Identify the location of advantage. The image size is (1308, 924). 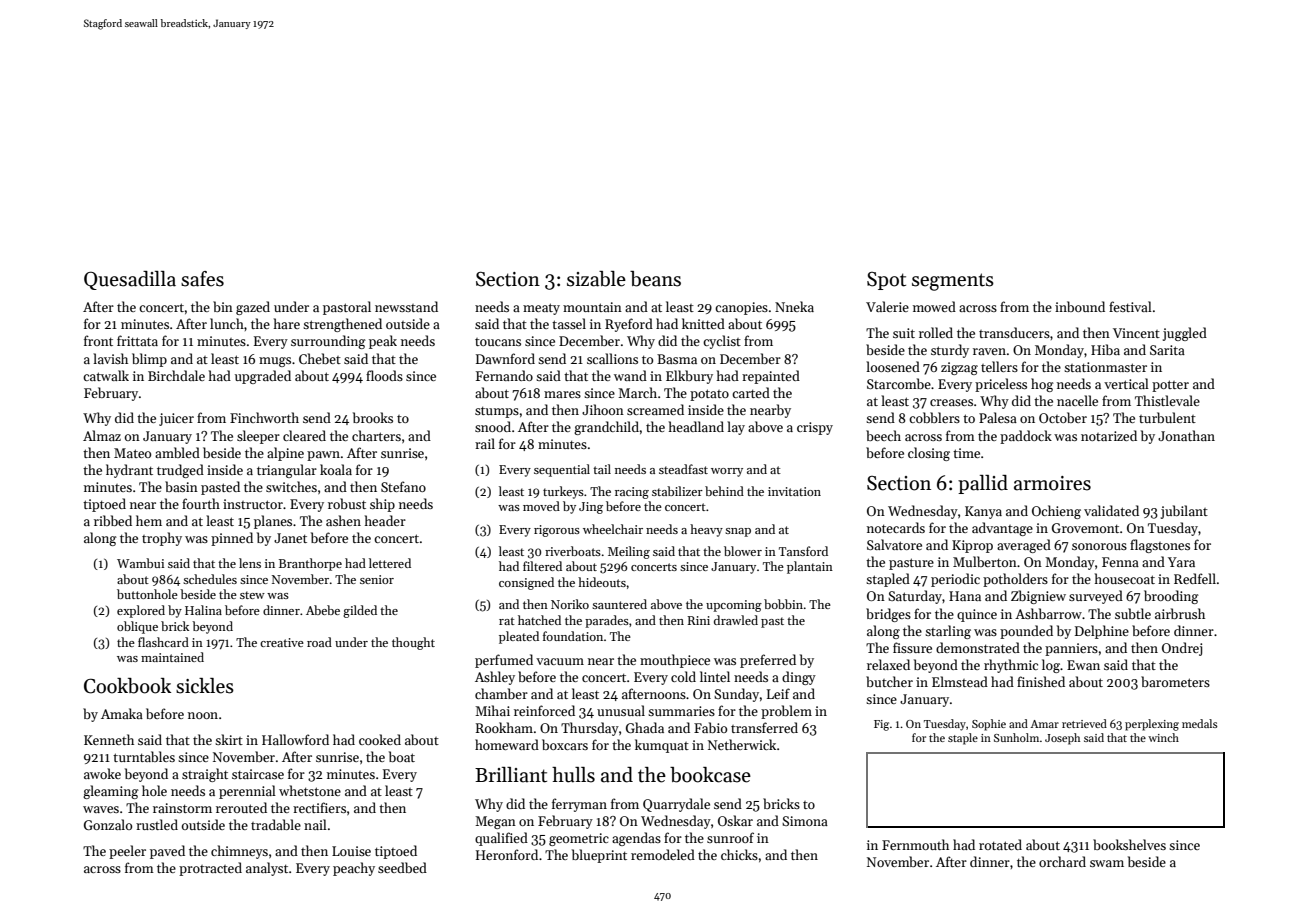
(1002, 529).
